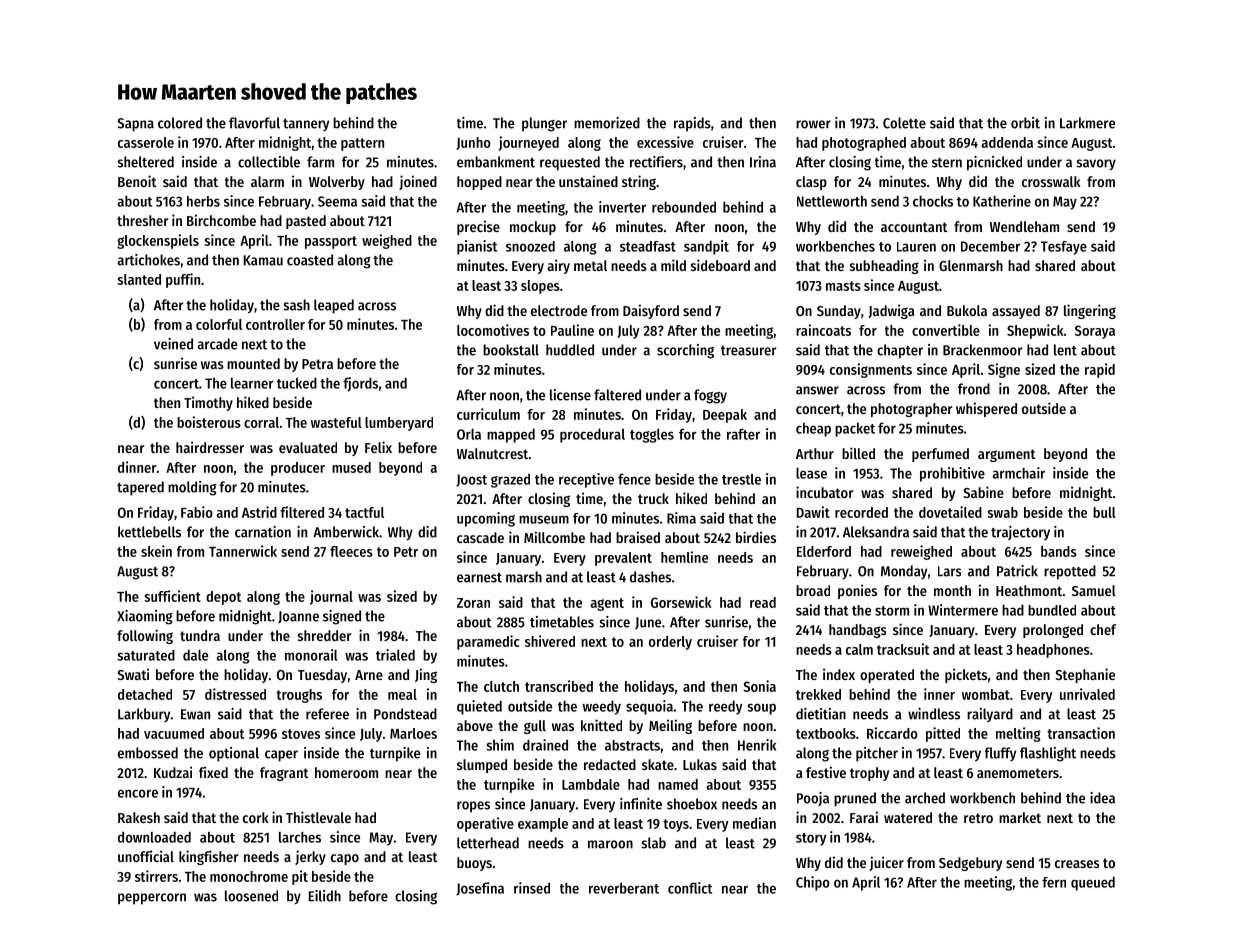 The height and width of the document is (952, 1233). What do you see at coordinates (200, 635) in the document?
I see `tundra` at bounding box center [200, 635].
